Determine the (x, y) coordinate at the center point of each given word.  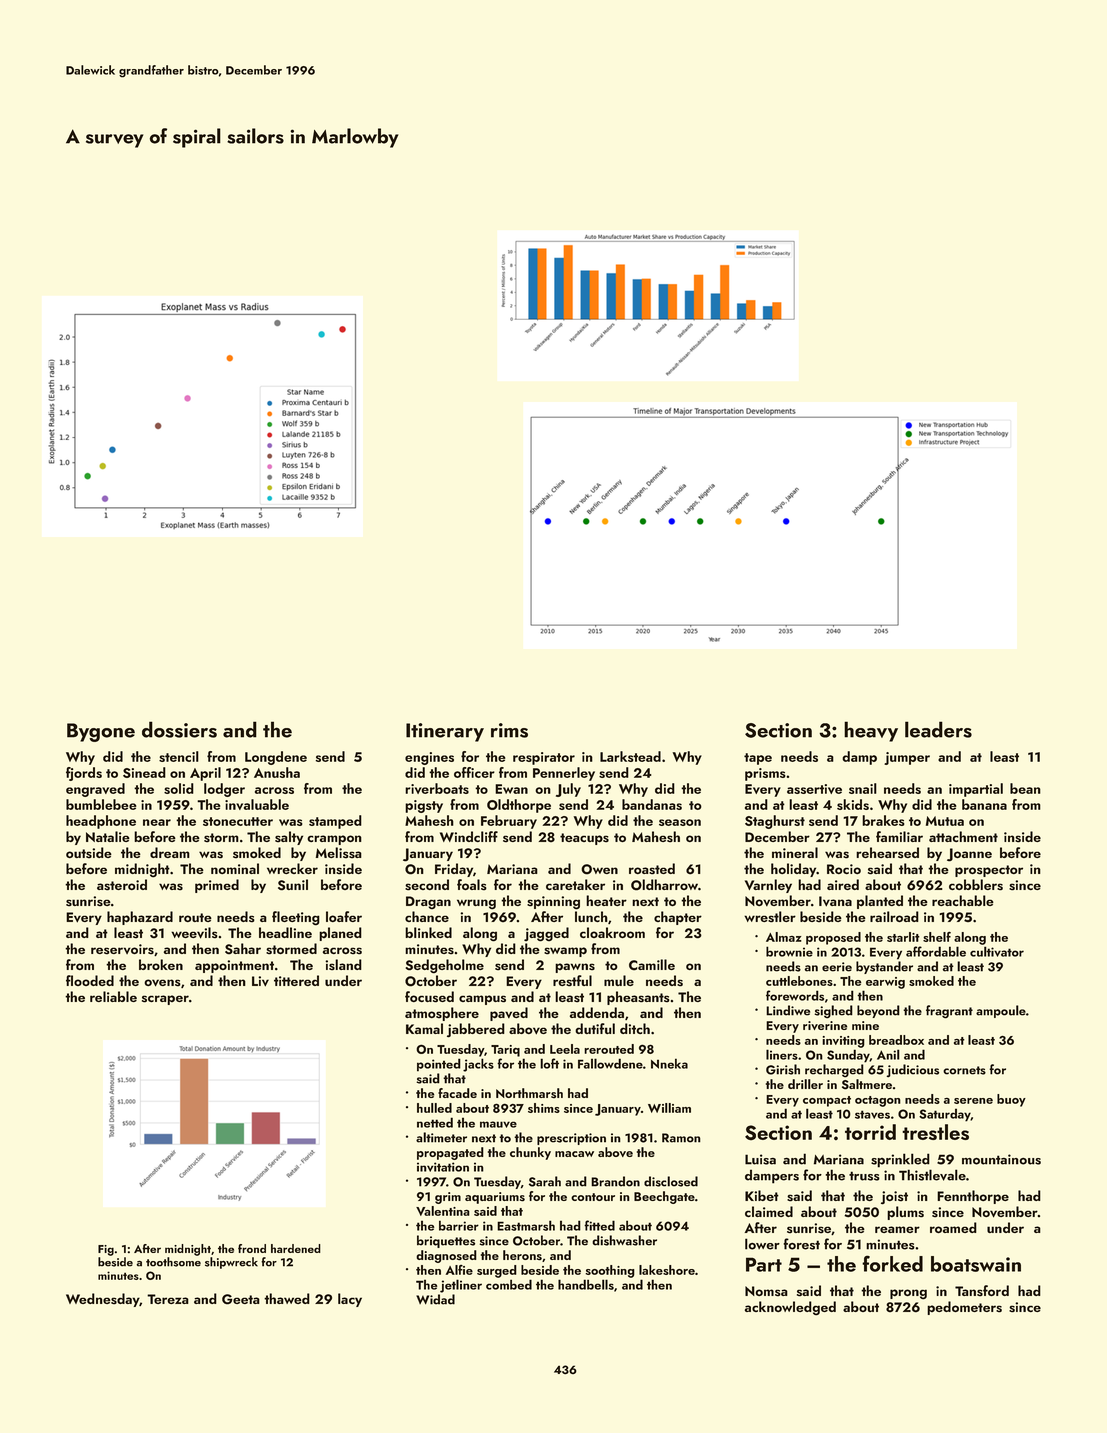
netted (435, 1122)
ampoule (1001, 1011)
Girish (783, 1069)
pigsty (424, 806)
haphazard (140, 918)
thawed (287, 1298)
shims (544, 1108)
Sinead (144, 772)
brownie (789, 951)
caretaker (575, 884)
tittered (296, 980)
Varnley (768, 886)
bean (1025, 788)
